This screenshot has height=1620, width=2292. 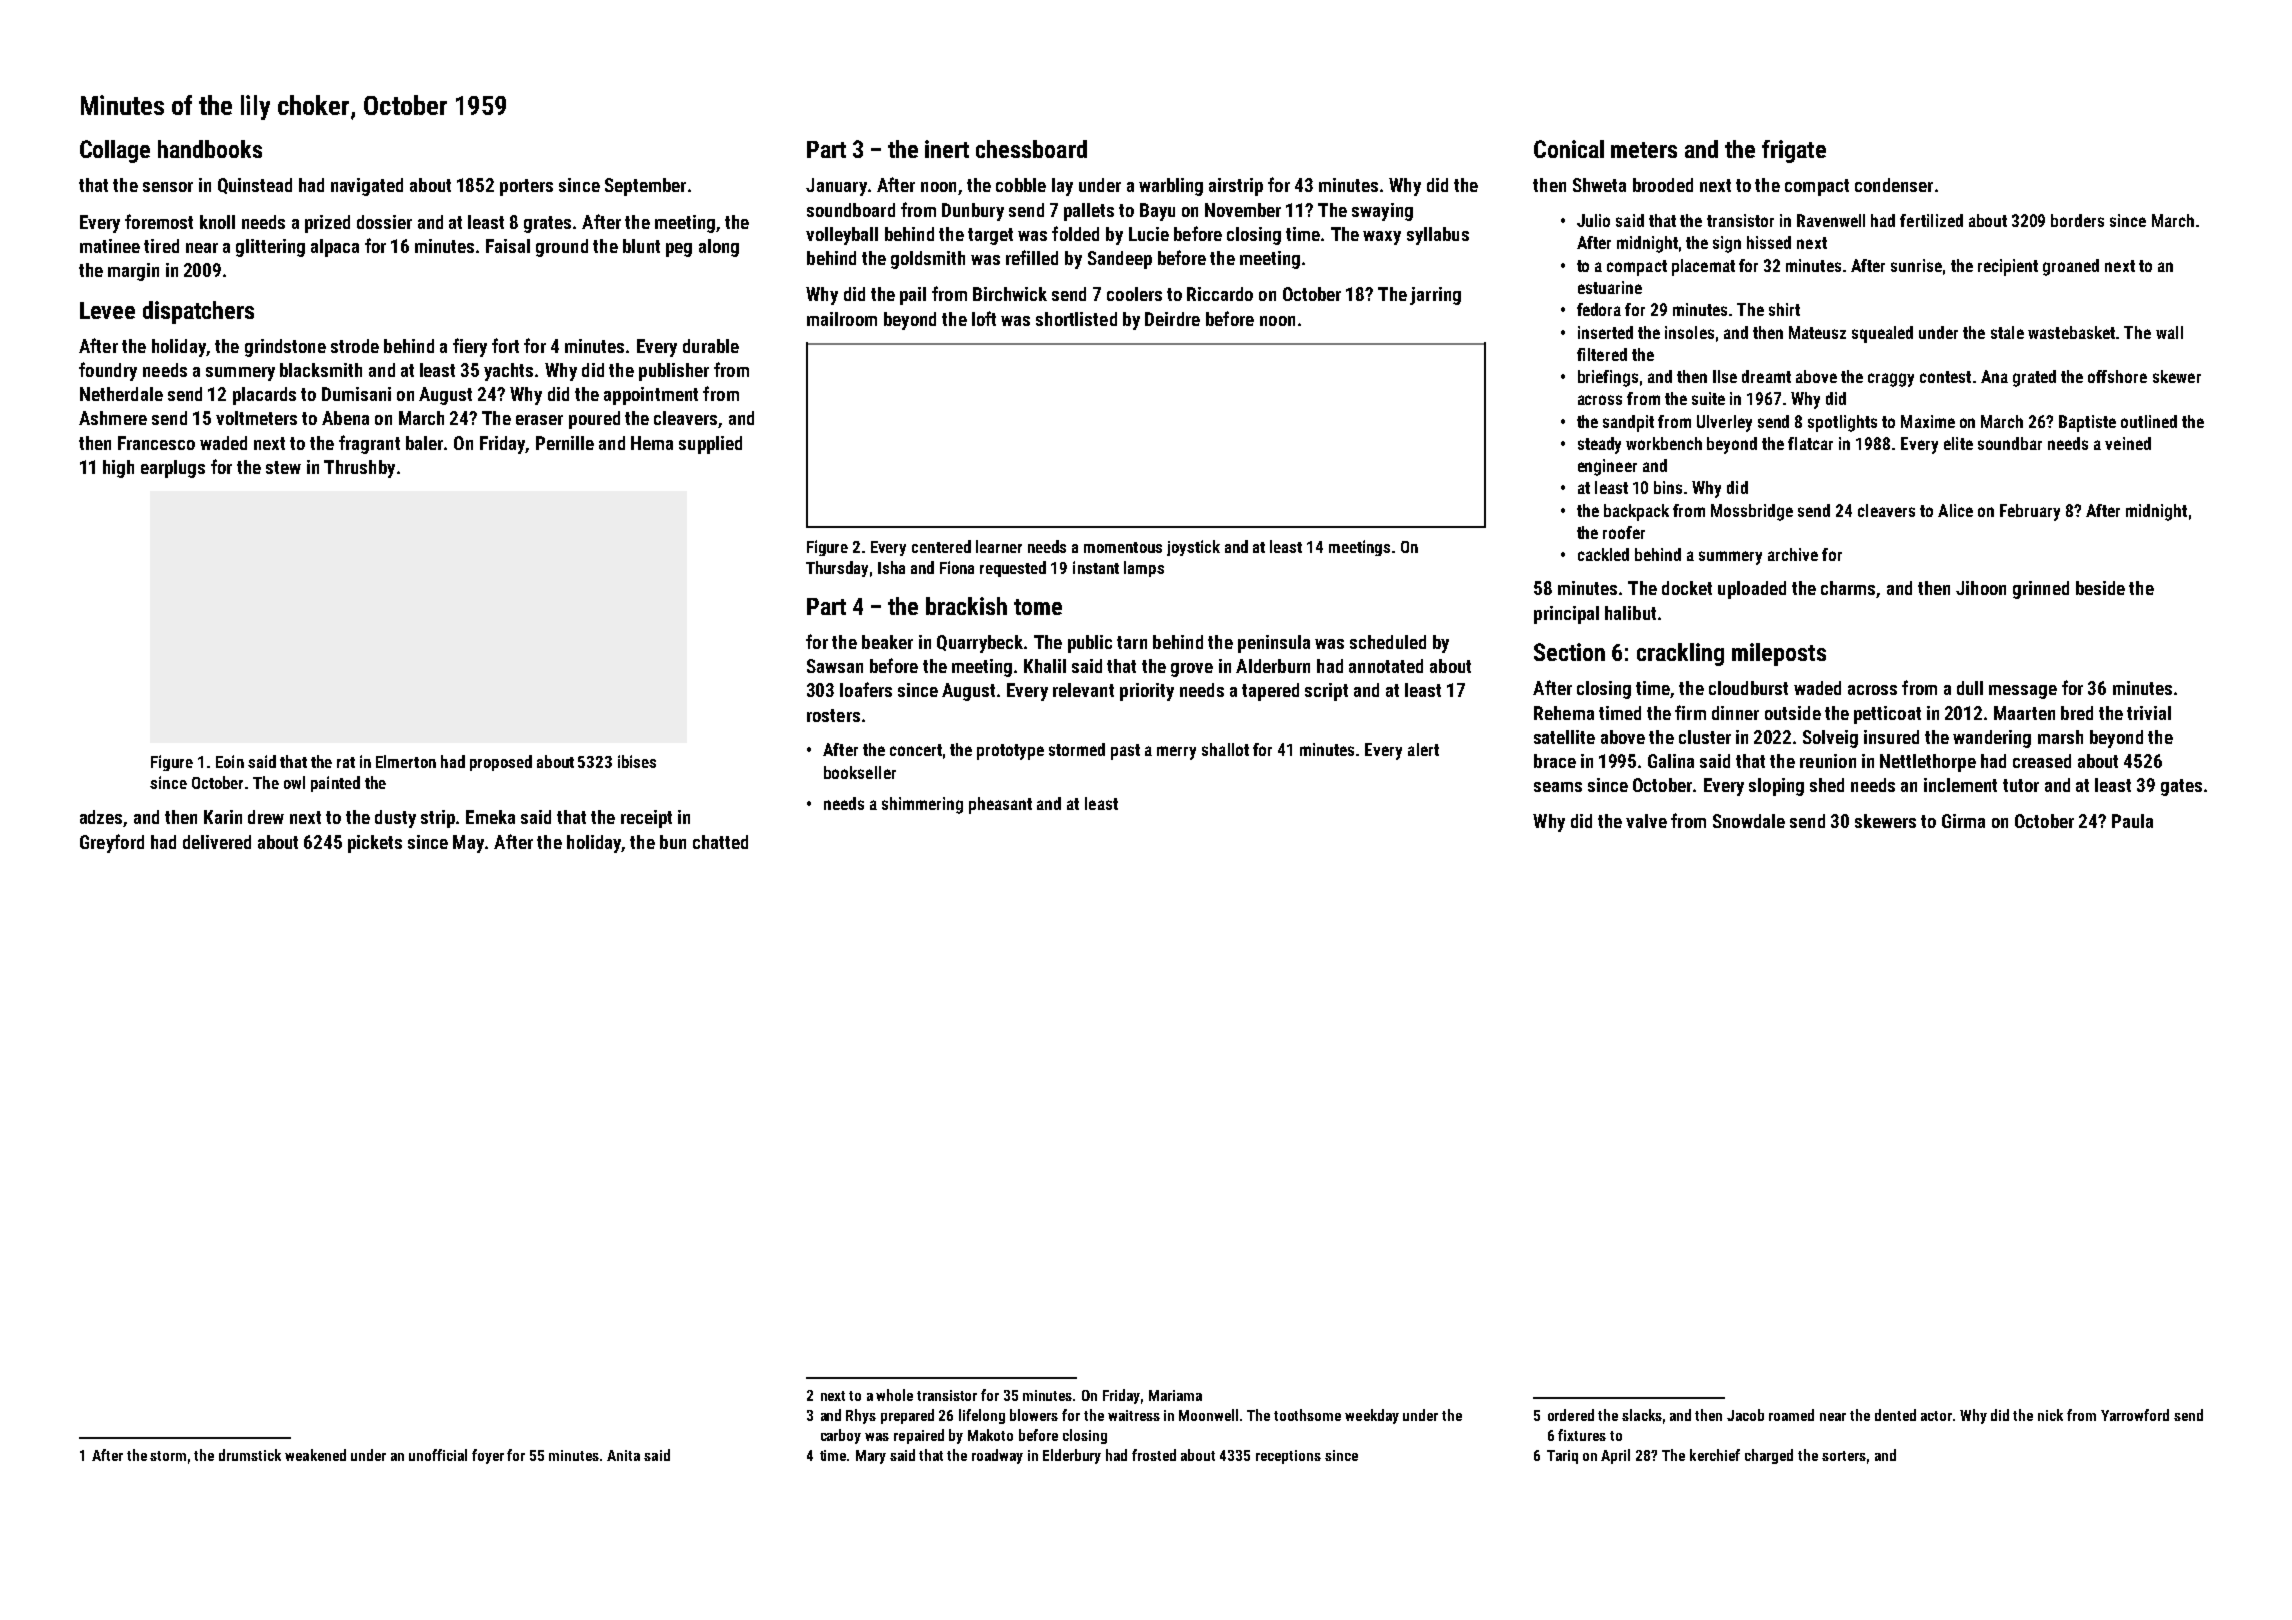 I want to click on archive, so click(x=1793, y=554).
